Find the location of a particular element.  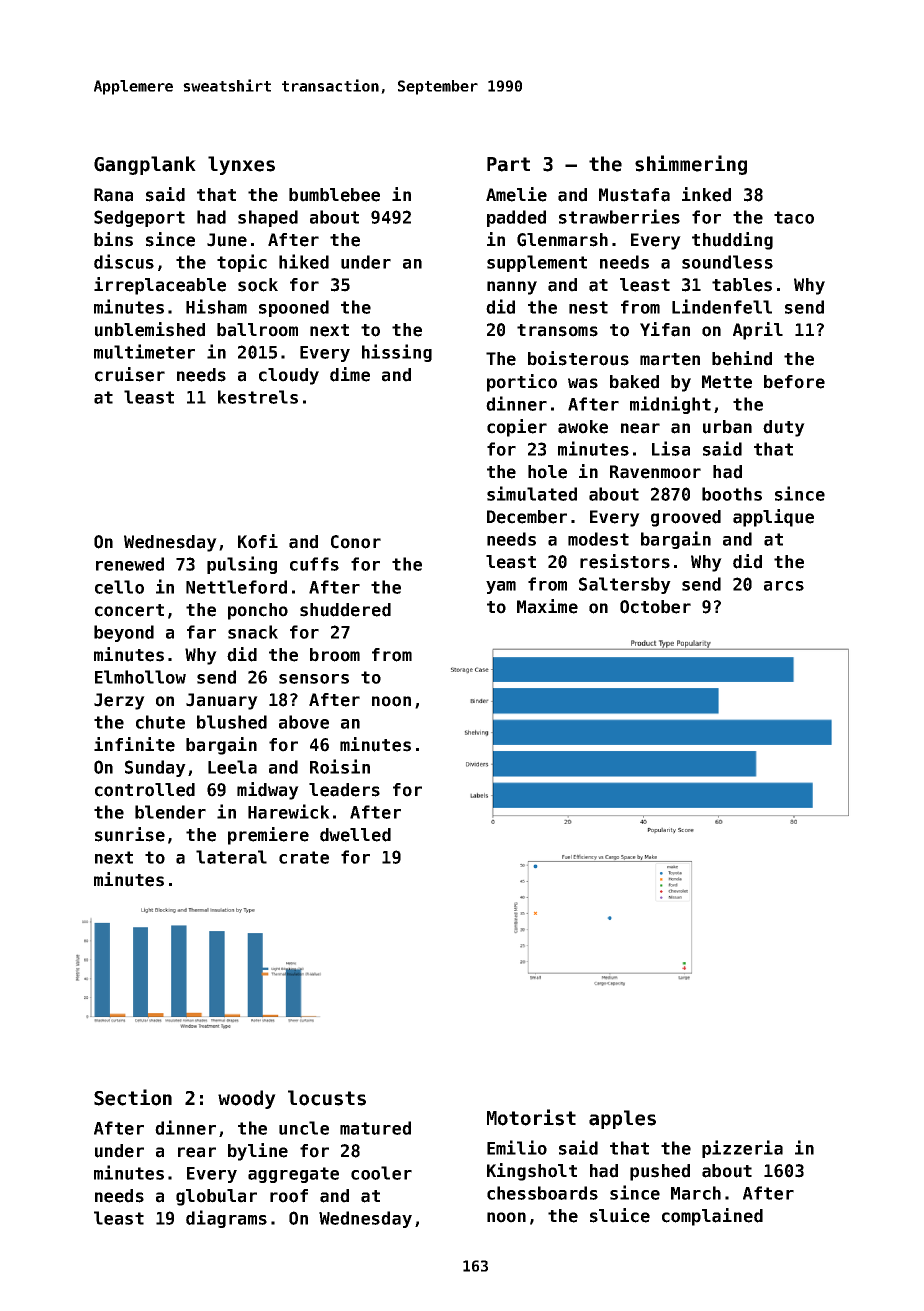

pizzeria is located at coordinates (742, 1149).
